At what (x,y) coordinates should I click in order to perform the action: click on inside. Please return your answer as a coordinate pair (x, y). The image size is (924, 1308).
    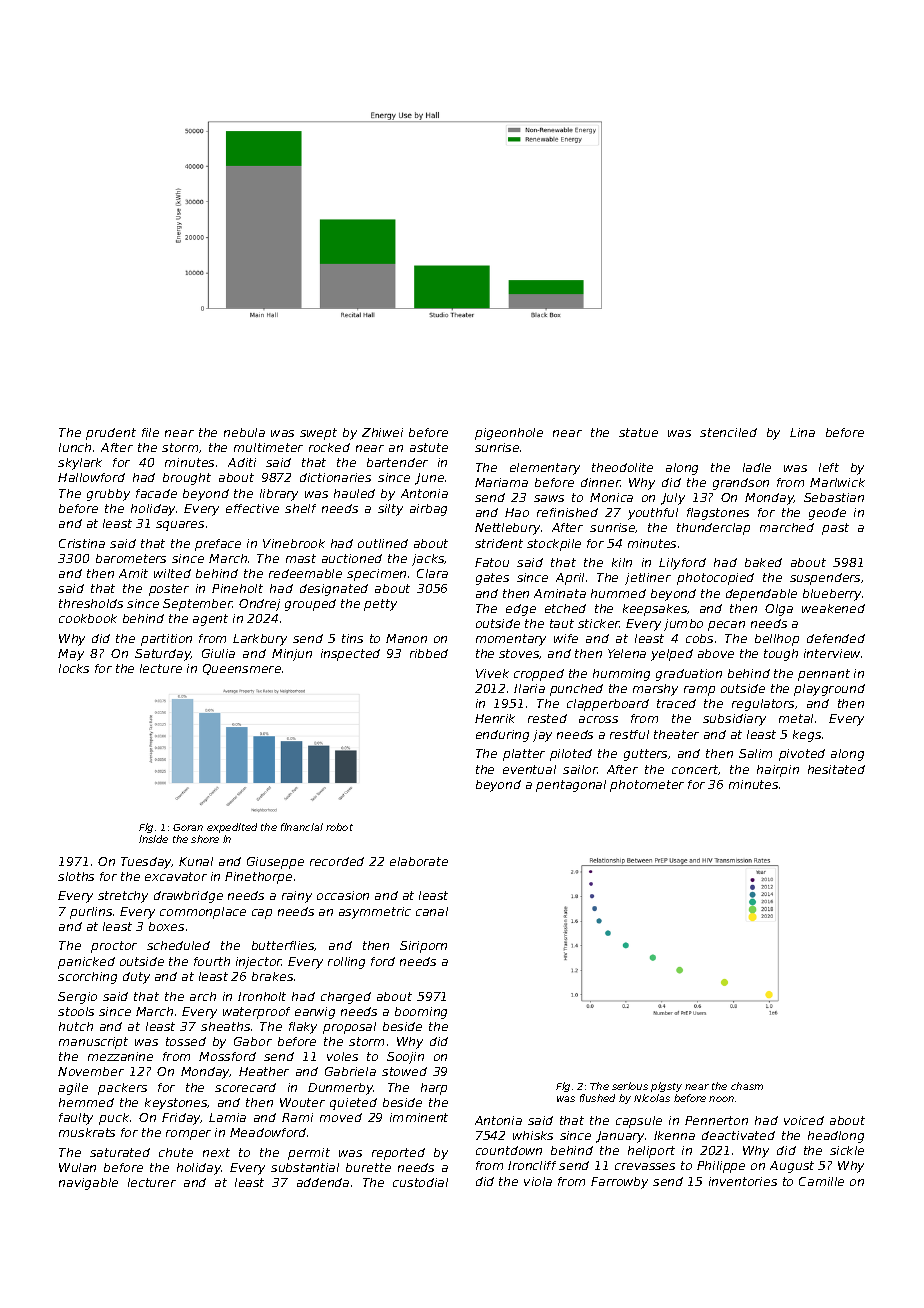
    Looking at the image, I should click on (153, 839).
